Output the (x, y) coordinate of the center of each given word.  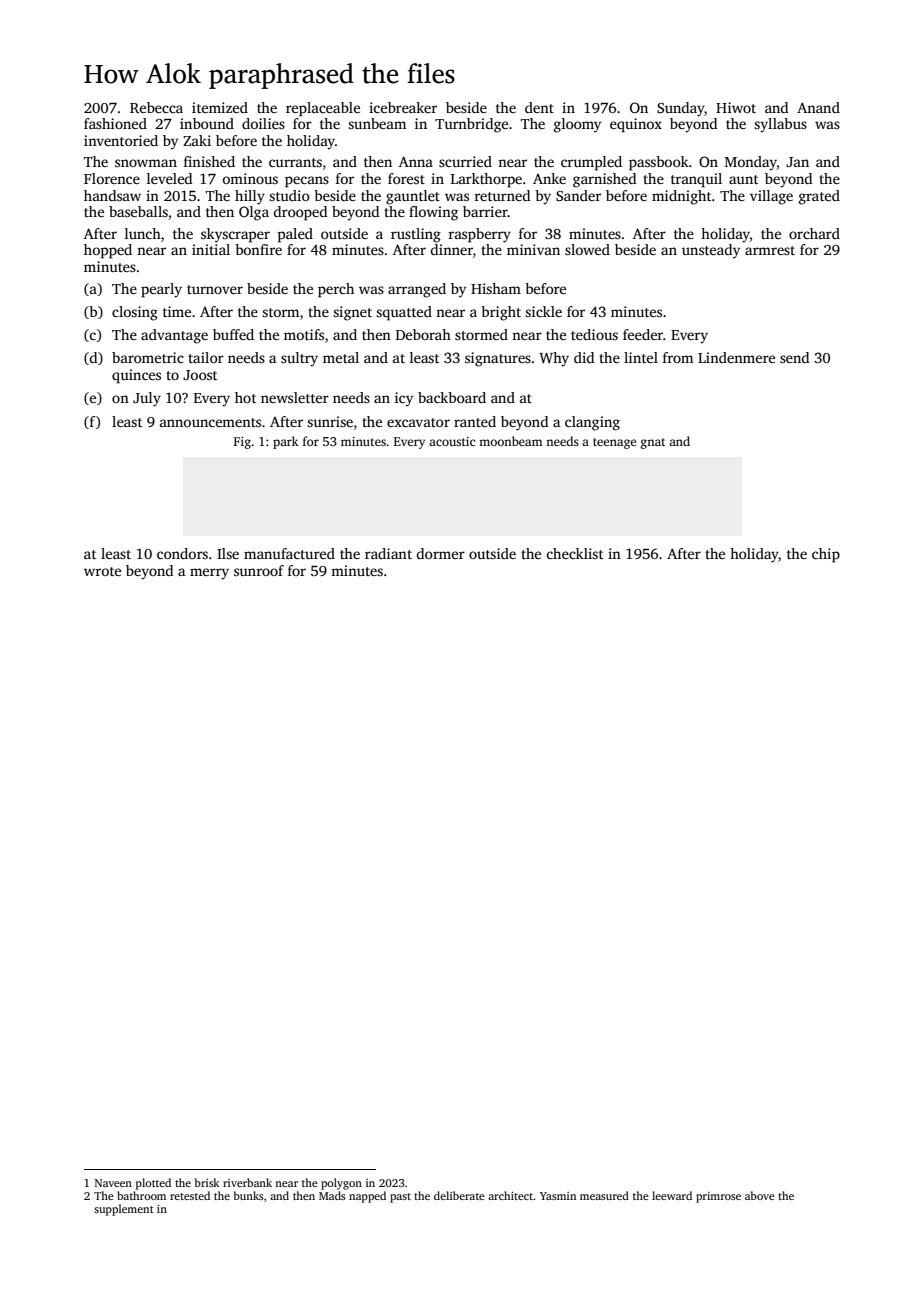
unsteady (711, 251)
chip (826, 555)
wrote (102, 571)
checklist (575, 553)
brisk (207, 1182)
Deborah (423, 334)
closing (135, 313)
